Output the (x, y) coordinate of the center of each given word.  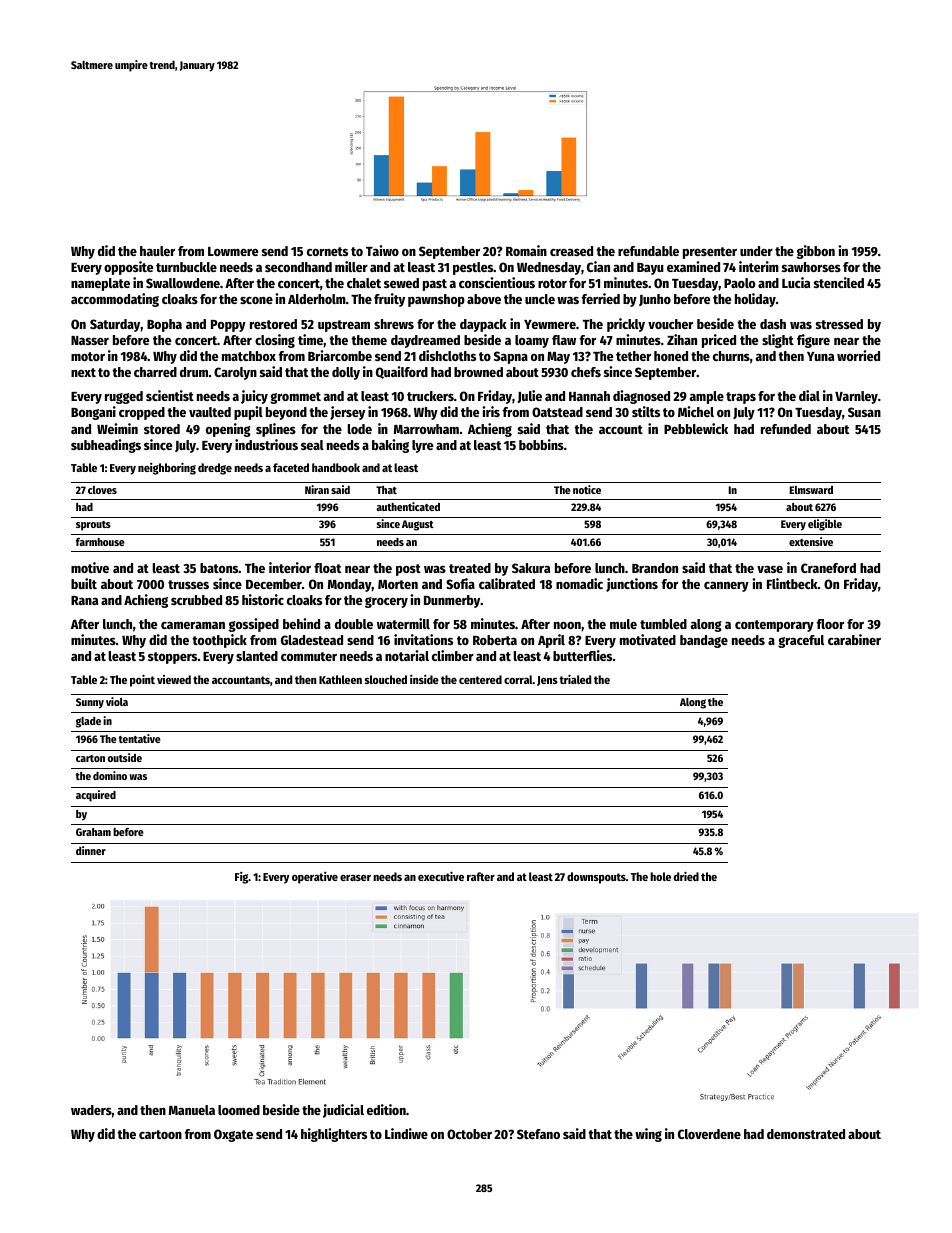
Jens (547, 681)
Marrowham (426, 429)
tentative (140, 738)
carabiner (854, 639)
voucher (670, 324)
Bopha (164, 325)
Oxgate (233, 1135)
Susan (864, 412)
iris (491, 411)
